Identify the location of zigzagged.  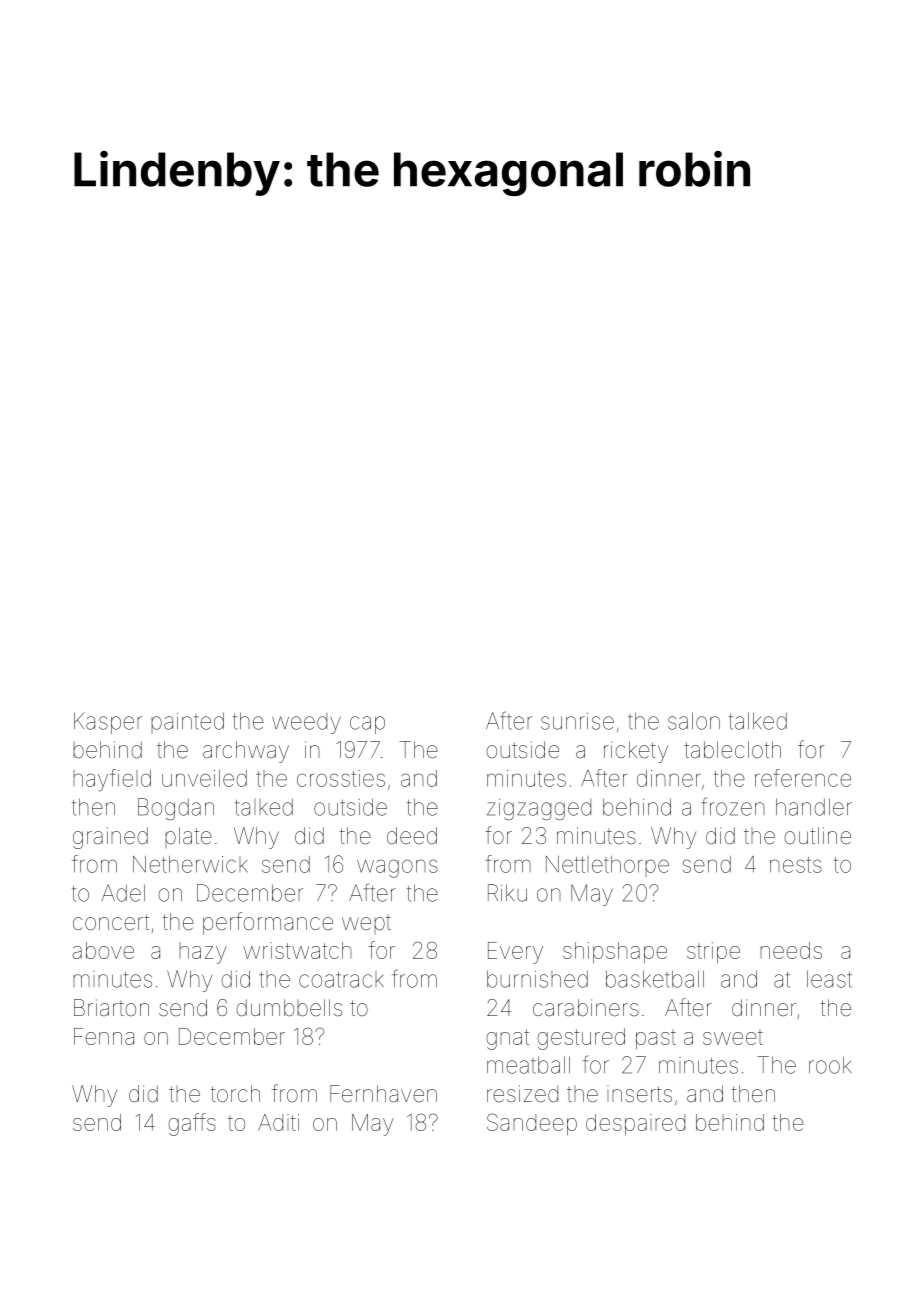
(539, 809).
